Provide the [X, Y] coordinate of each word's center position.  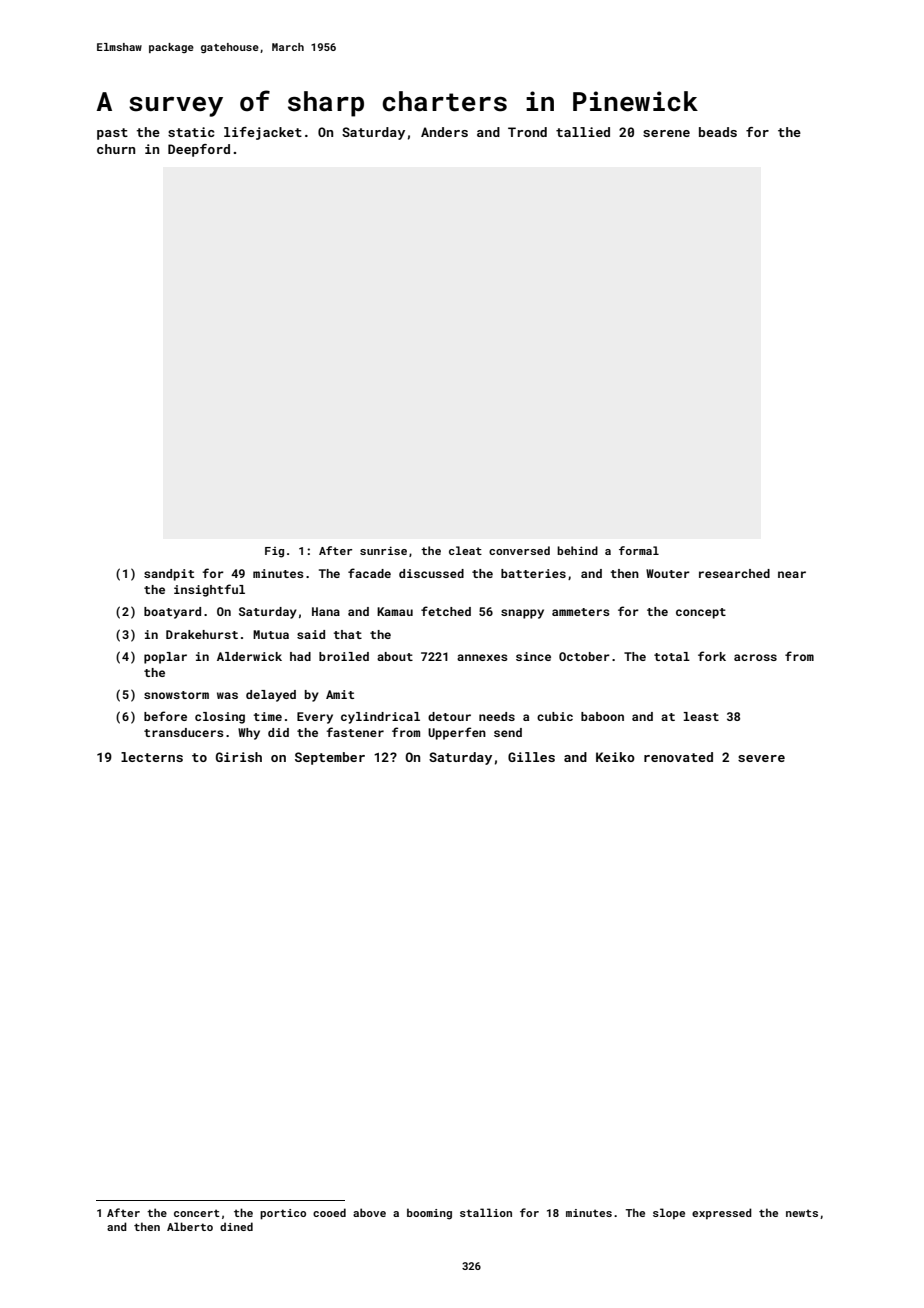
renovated [678, 757]
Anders [444, 132]
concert [197, 1213]
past [112, 134]
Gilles [531, 757]
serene [666, 133]
